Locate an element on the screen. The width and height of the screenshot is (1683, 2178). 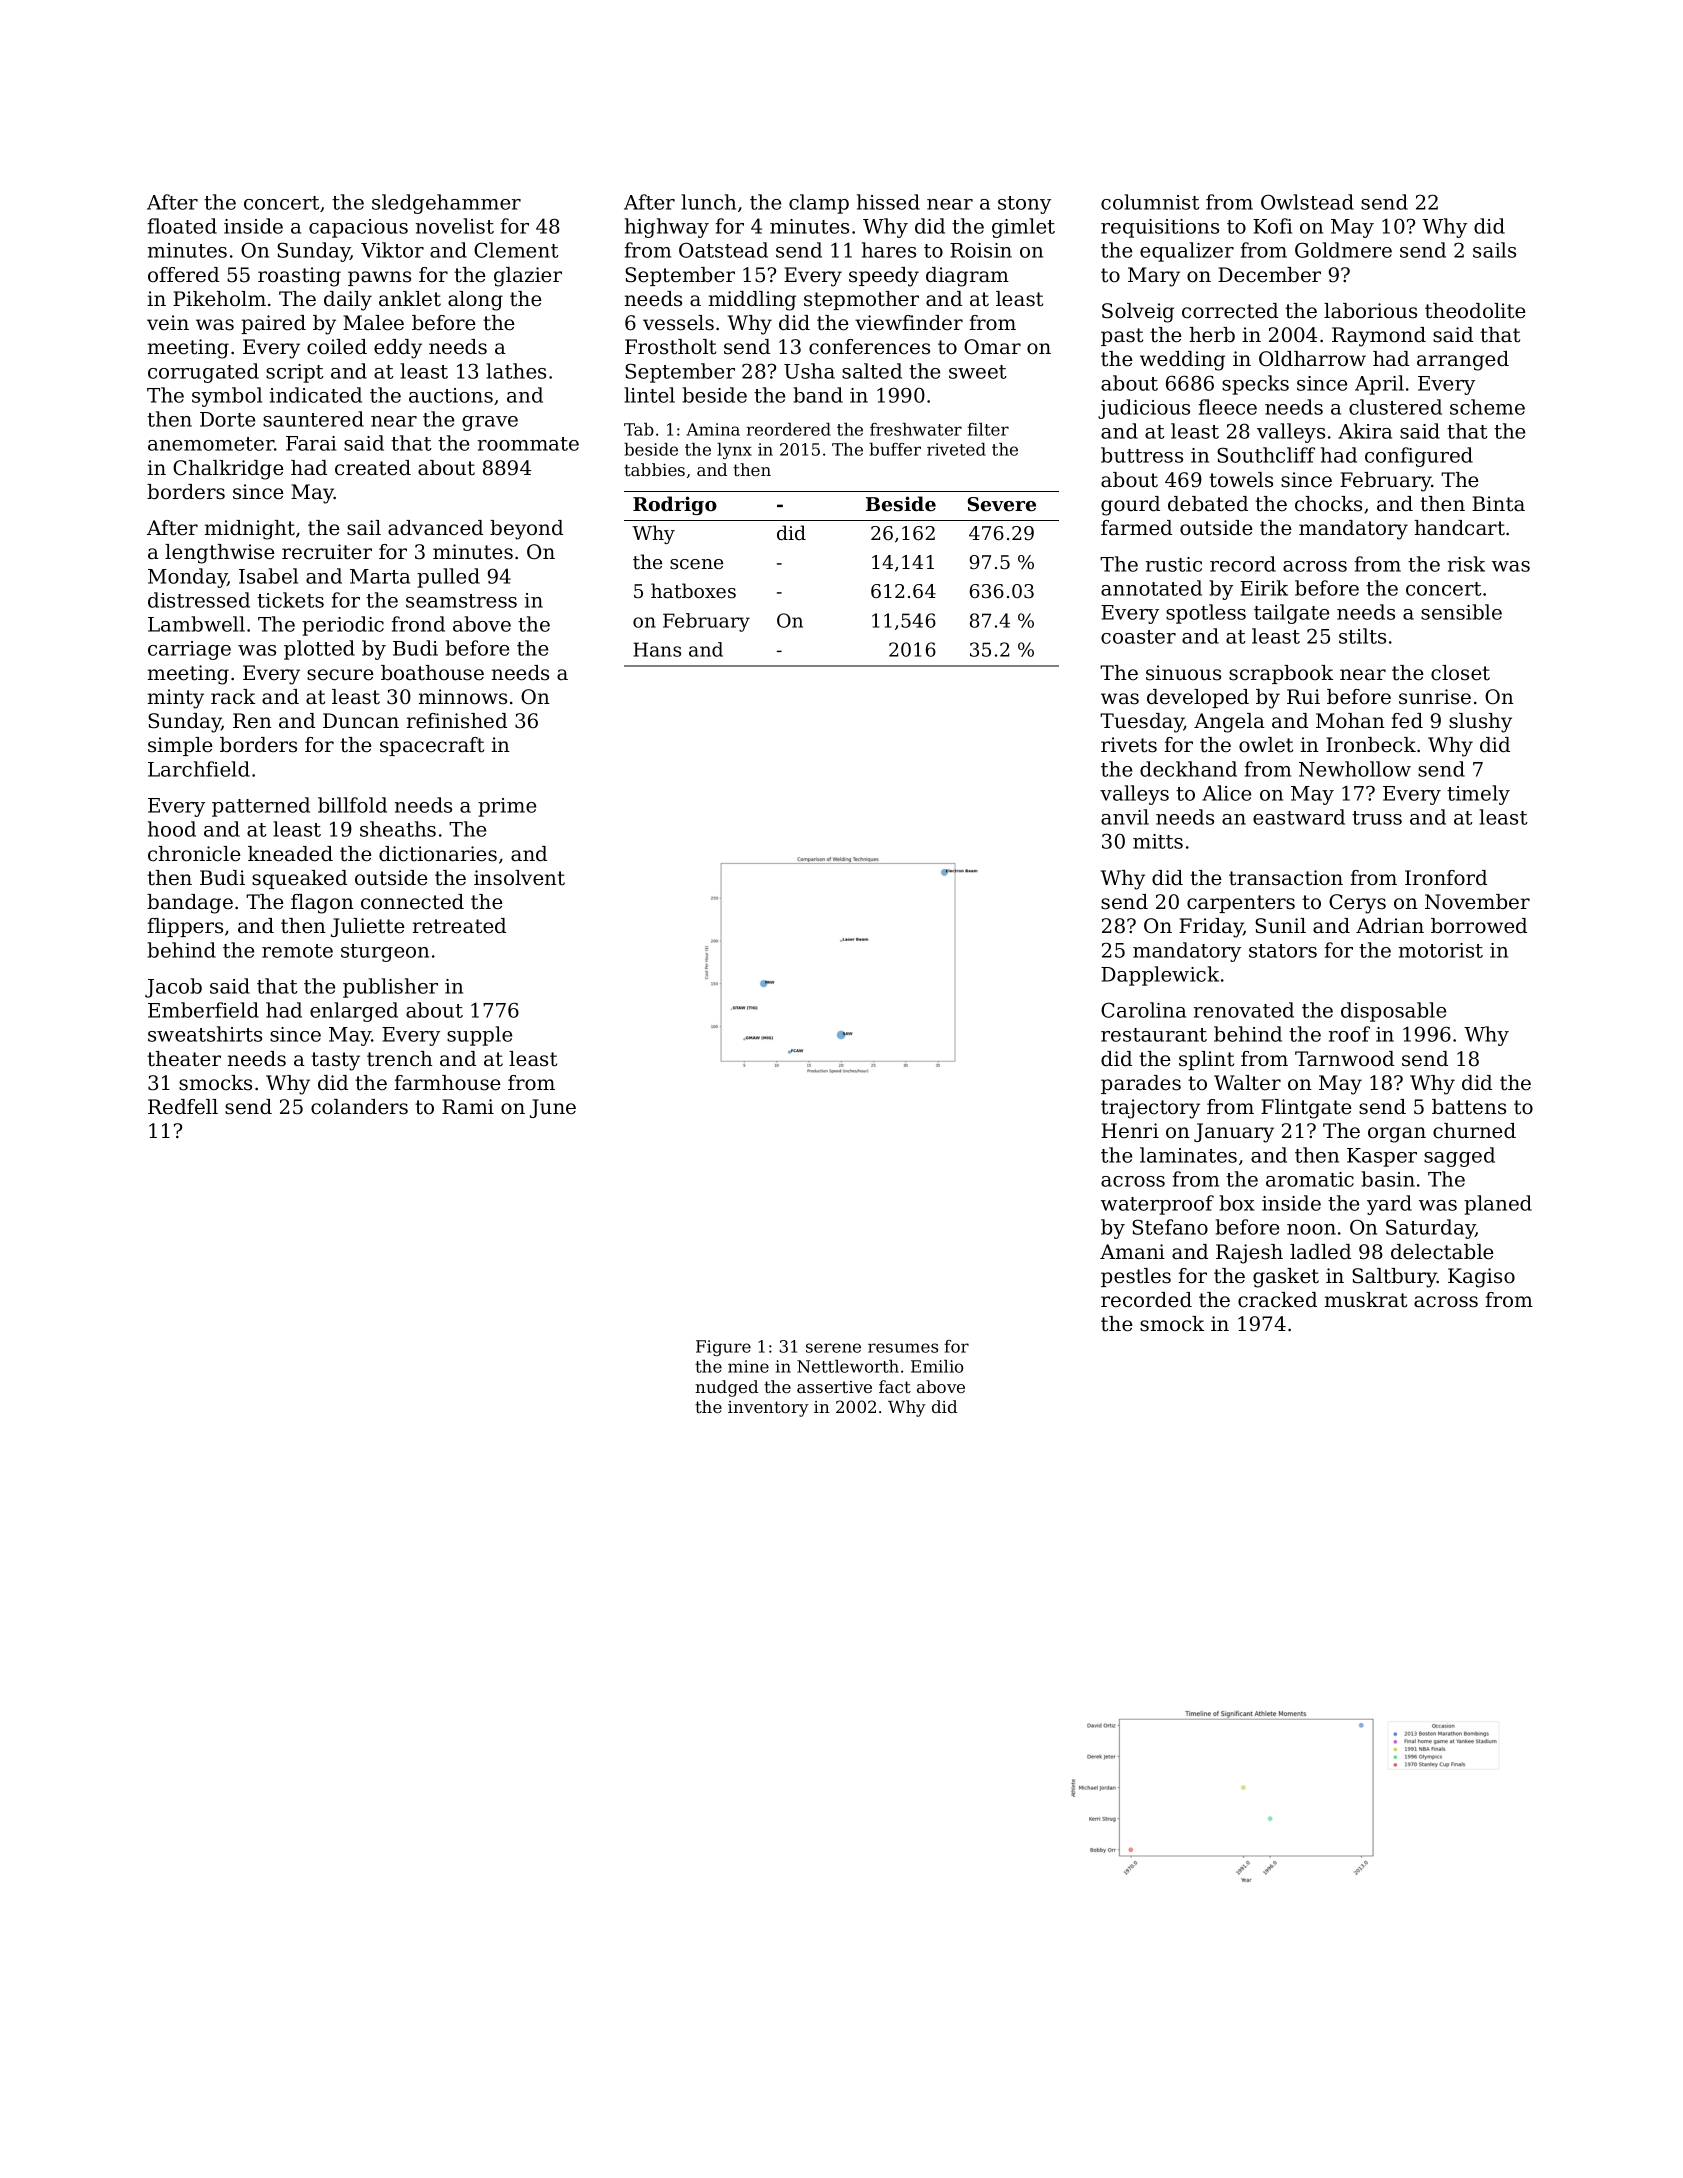
middling is located at coordinates (752, 301).
